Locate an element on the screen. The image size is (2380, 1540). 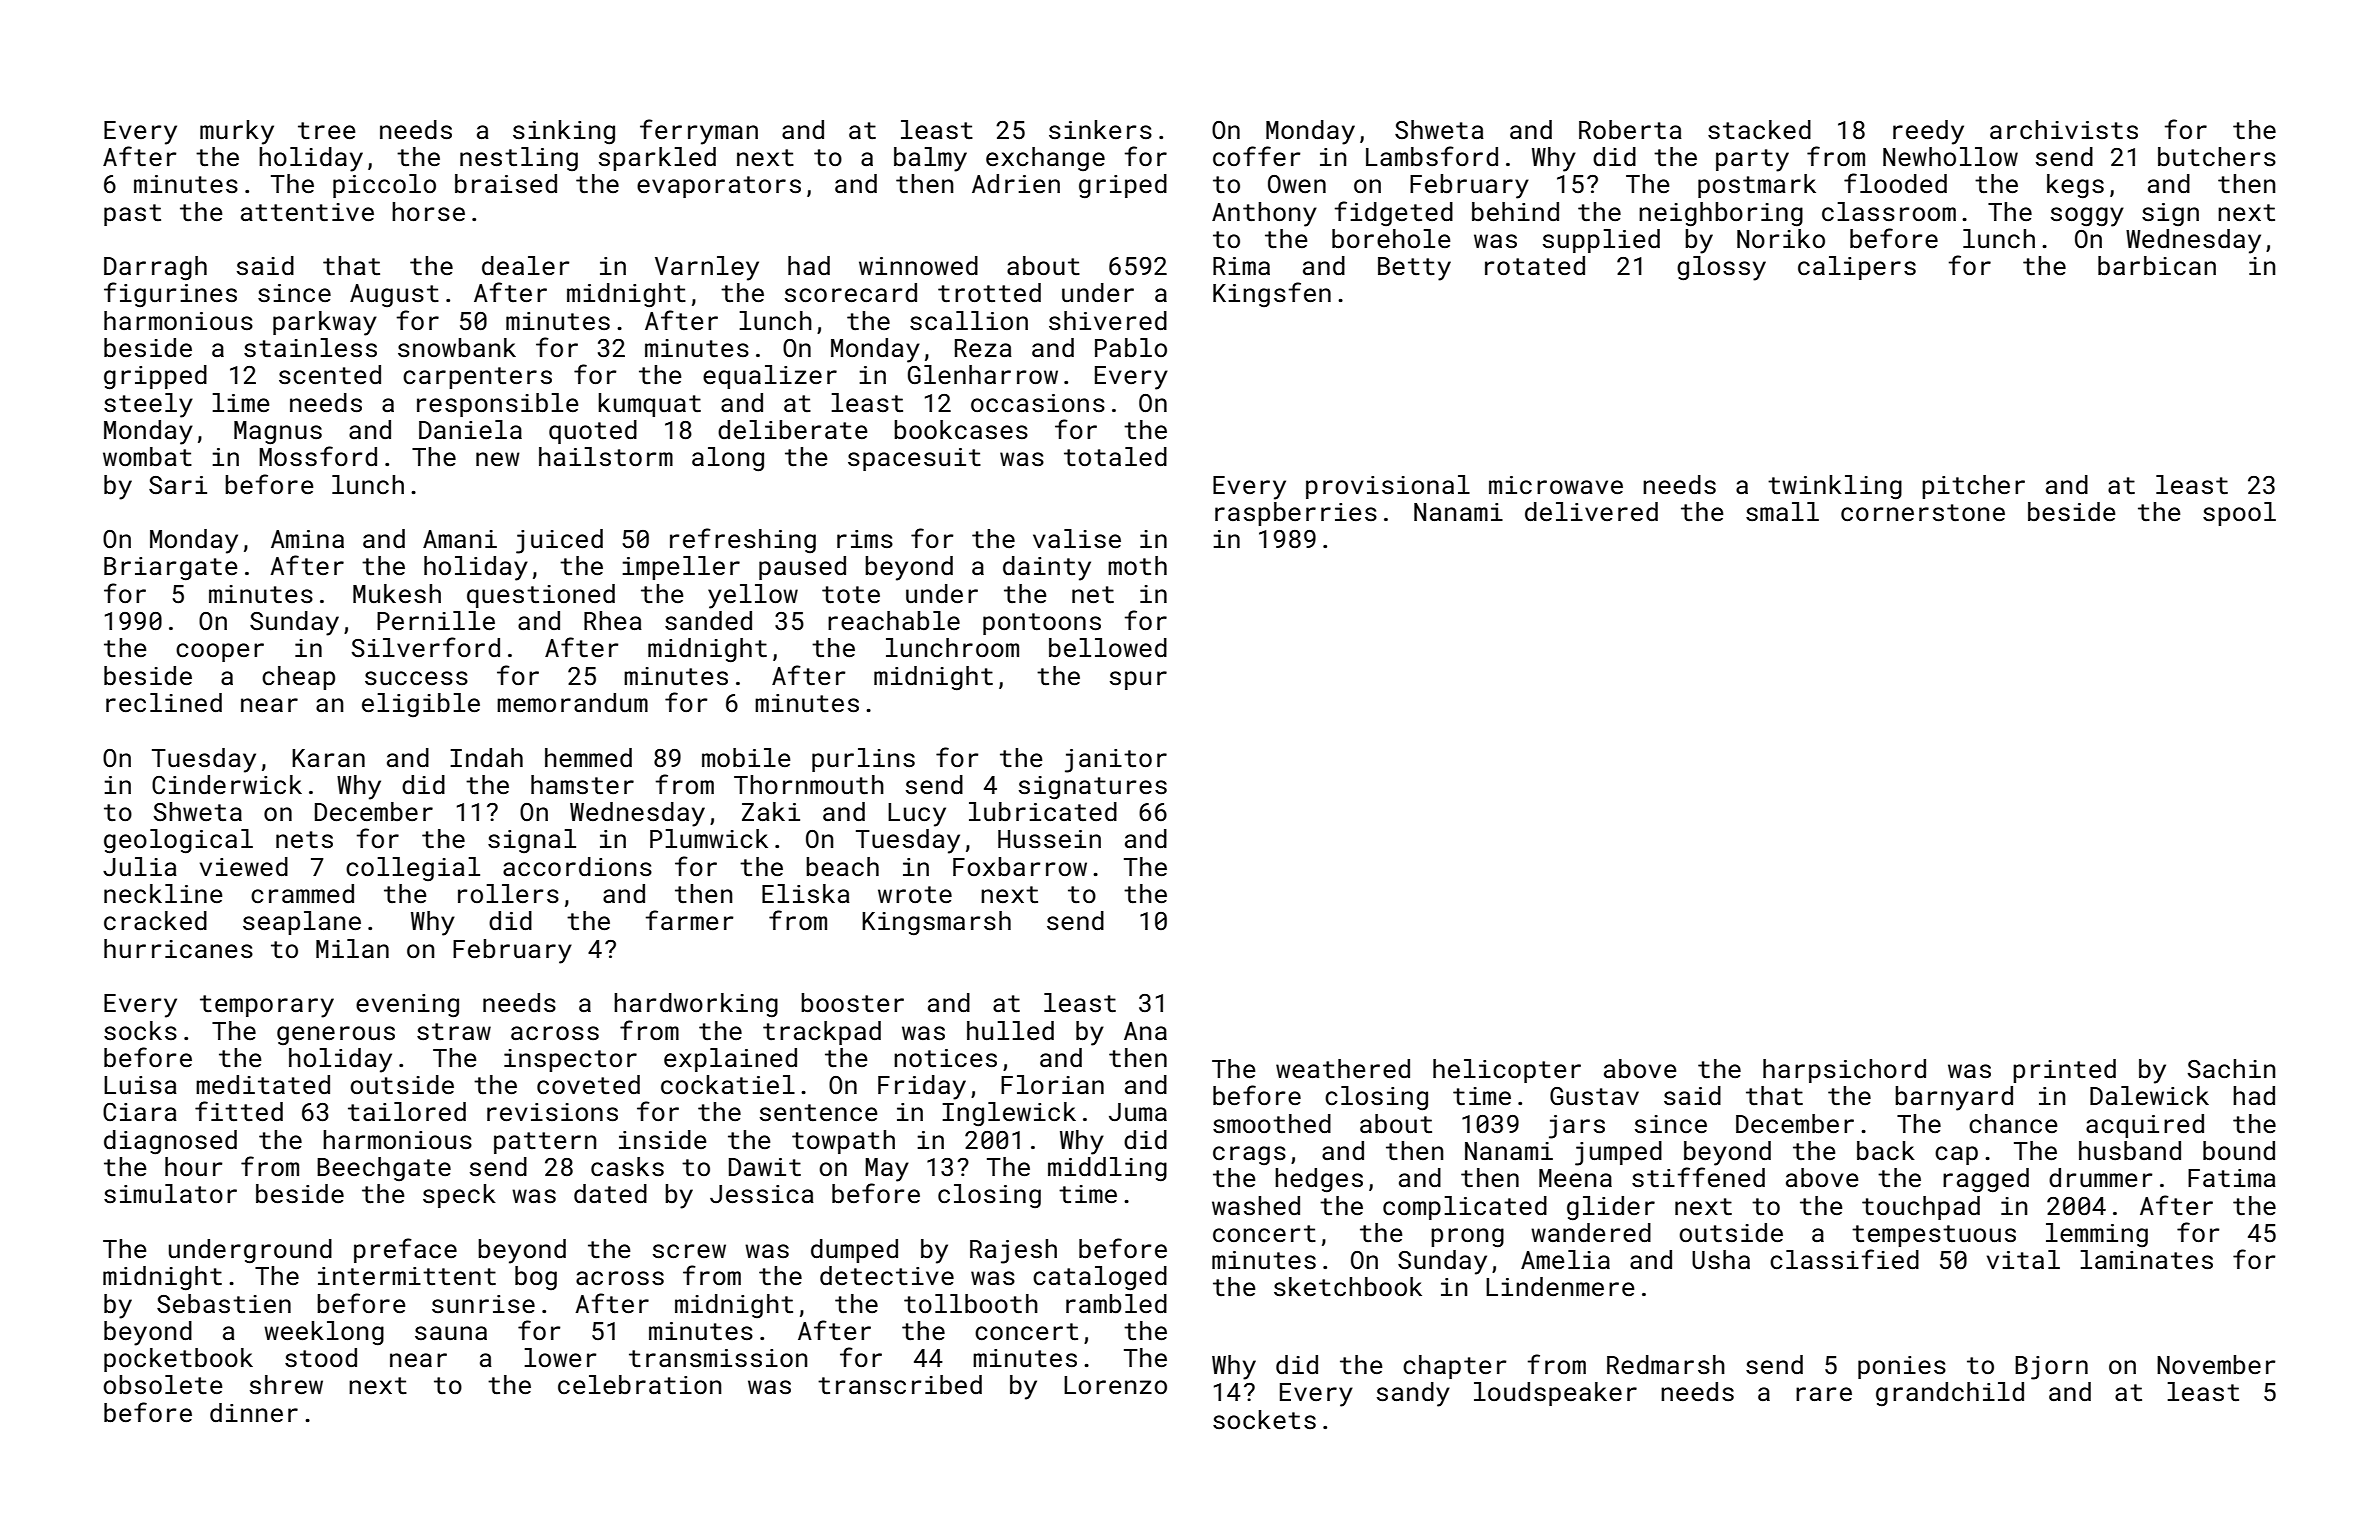
janitor is located at coordinates (1116, 761).
